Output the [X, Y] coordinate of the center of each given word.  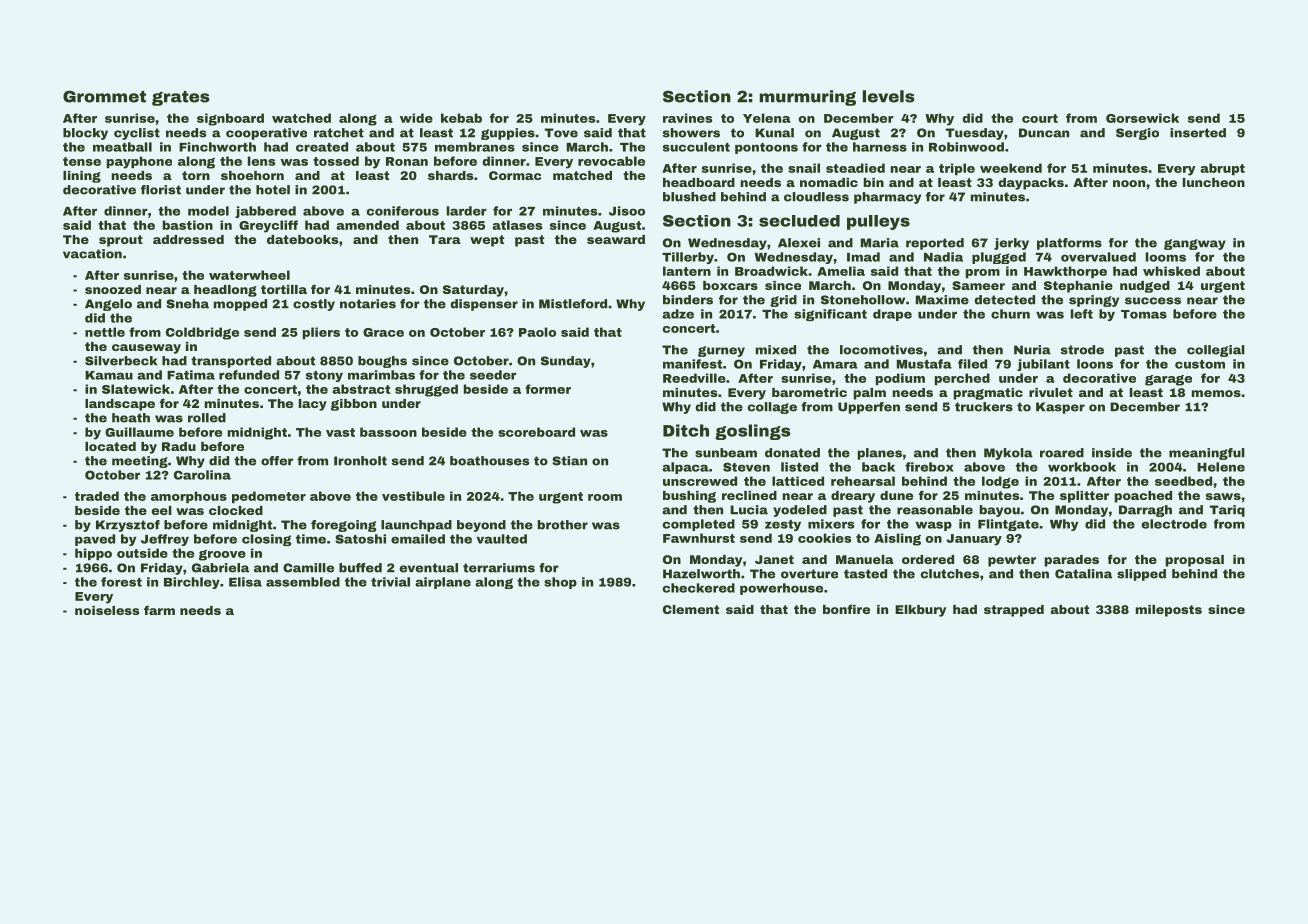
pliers [321, 333]
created [322, 147]
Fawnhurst [699, 538]
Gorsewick [1142, 118]
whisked [1171, 271]
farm [159, 610]
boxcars [730, 285]
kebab [461, 118]
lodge [1000, 482]
